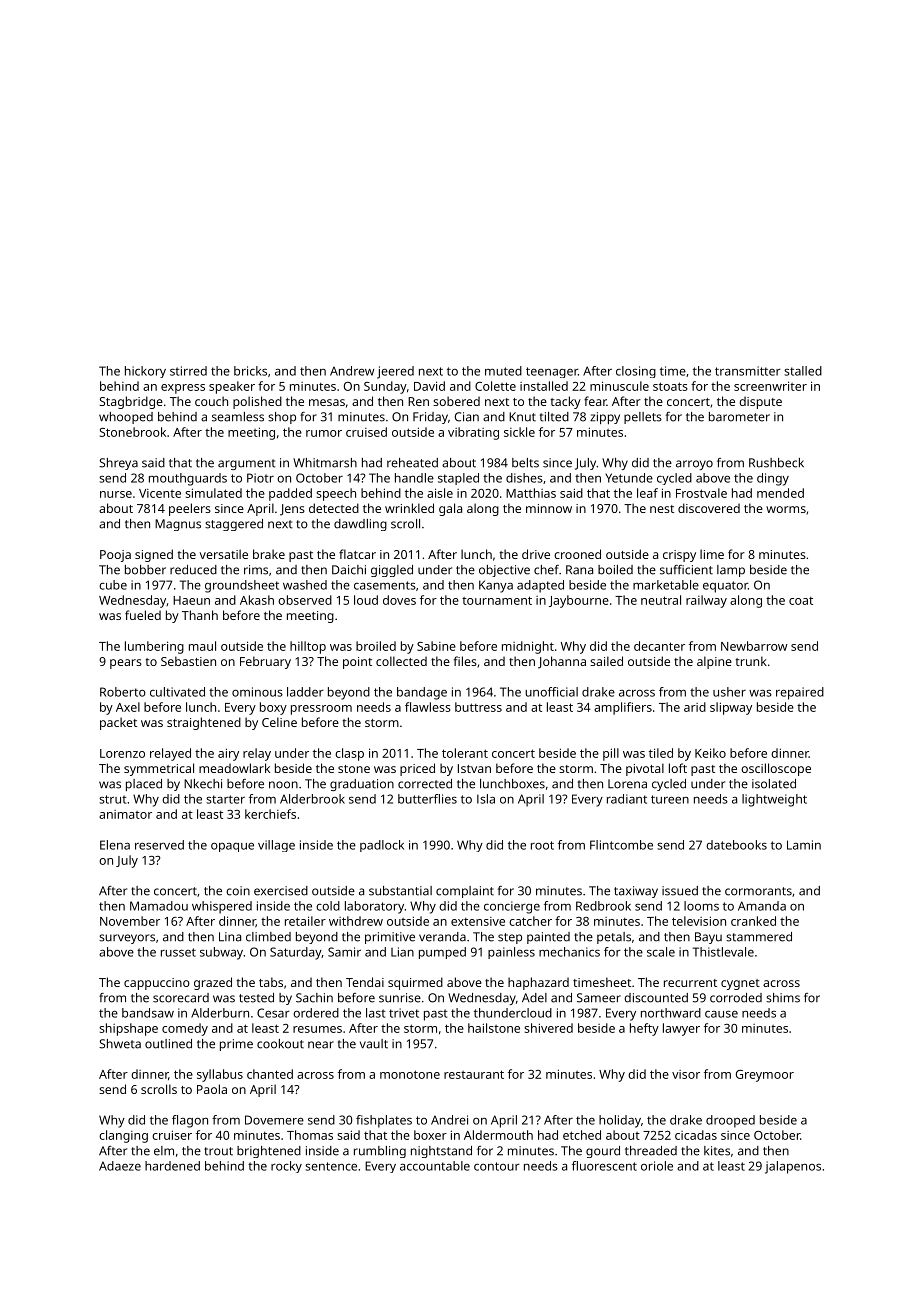  Describe the element at coordinates (458, 479) in the screenshot. I see `stapled` at that location.
